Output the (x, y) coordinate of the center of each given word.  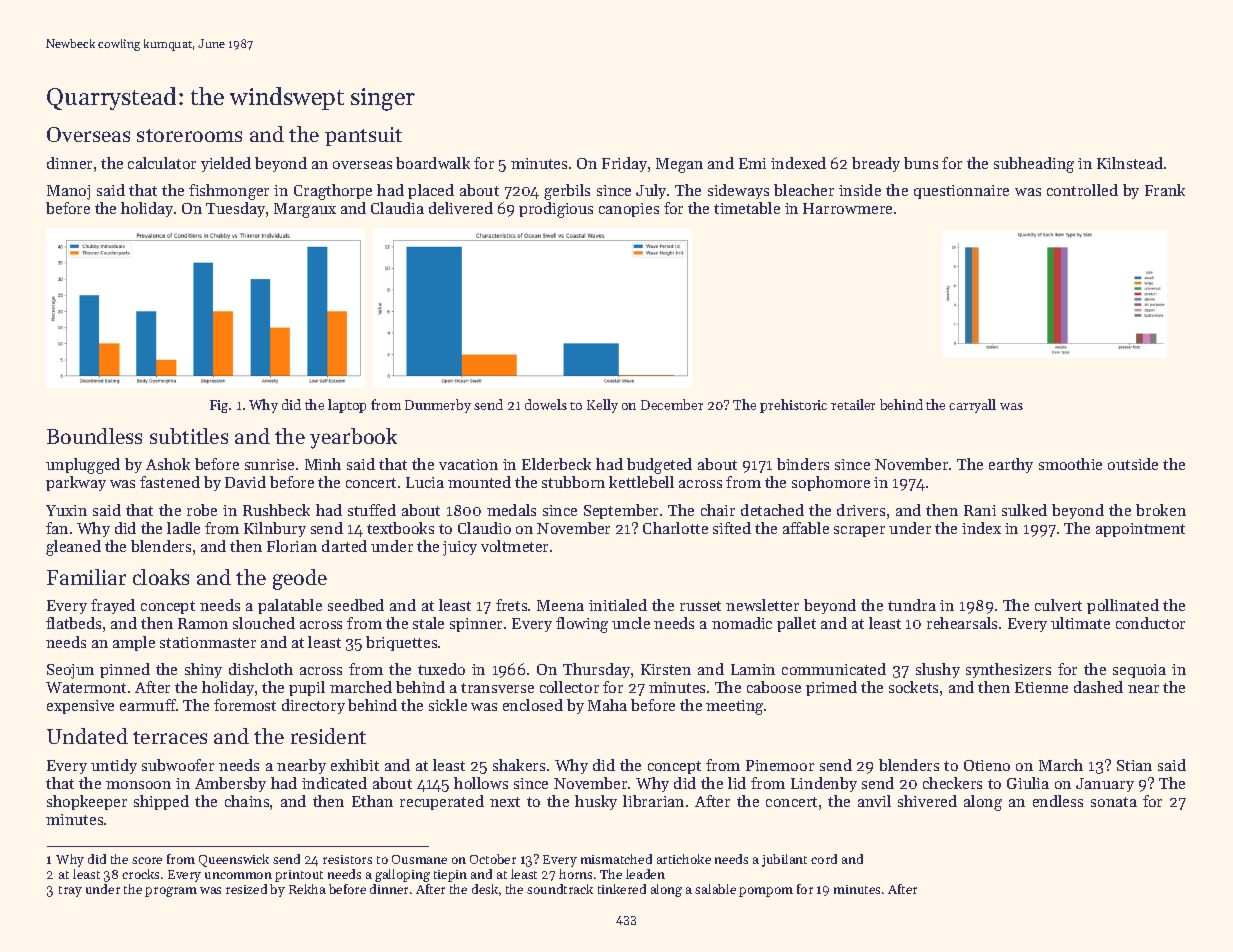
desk (485, 889)
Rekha (307, 889)
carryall (972, 406)
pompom (766, 892)
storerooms (189, 135)
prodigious (556, 210)
